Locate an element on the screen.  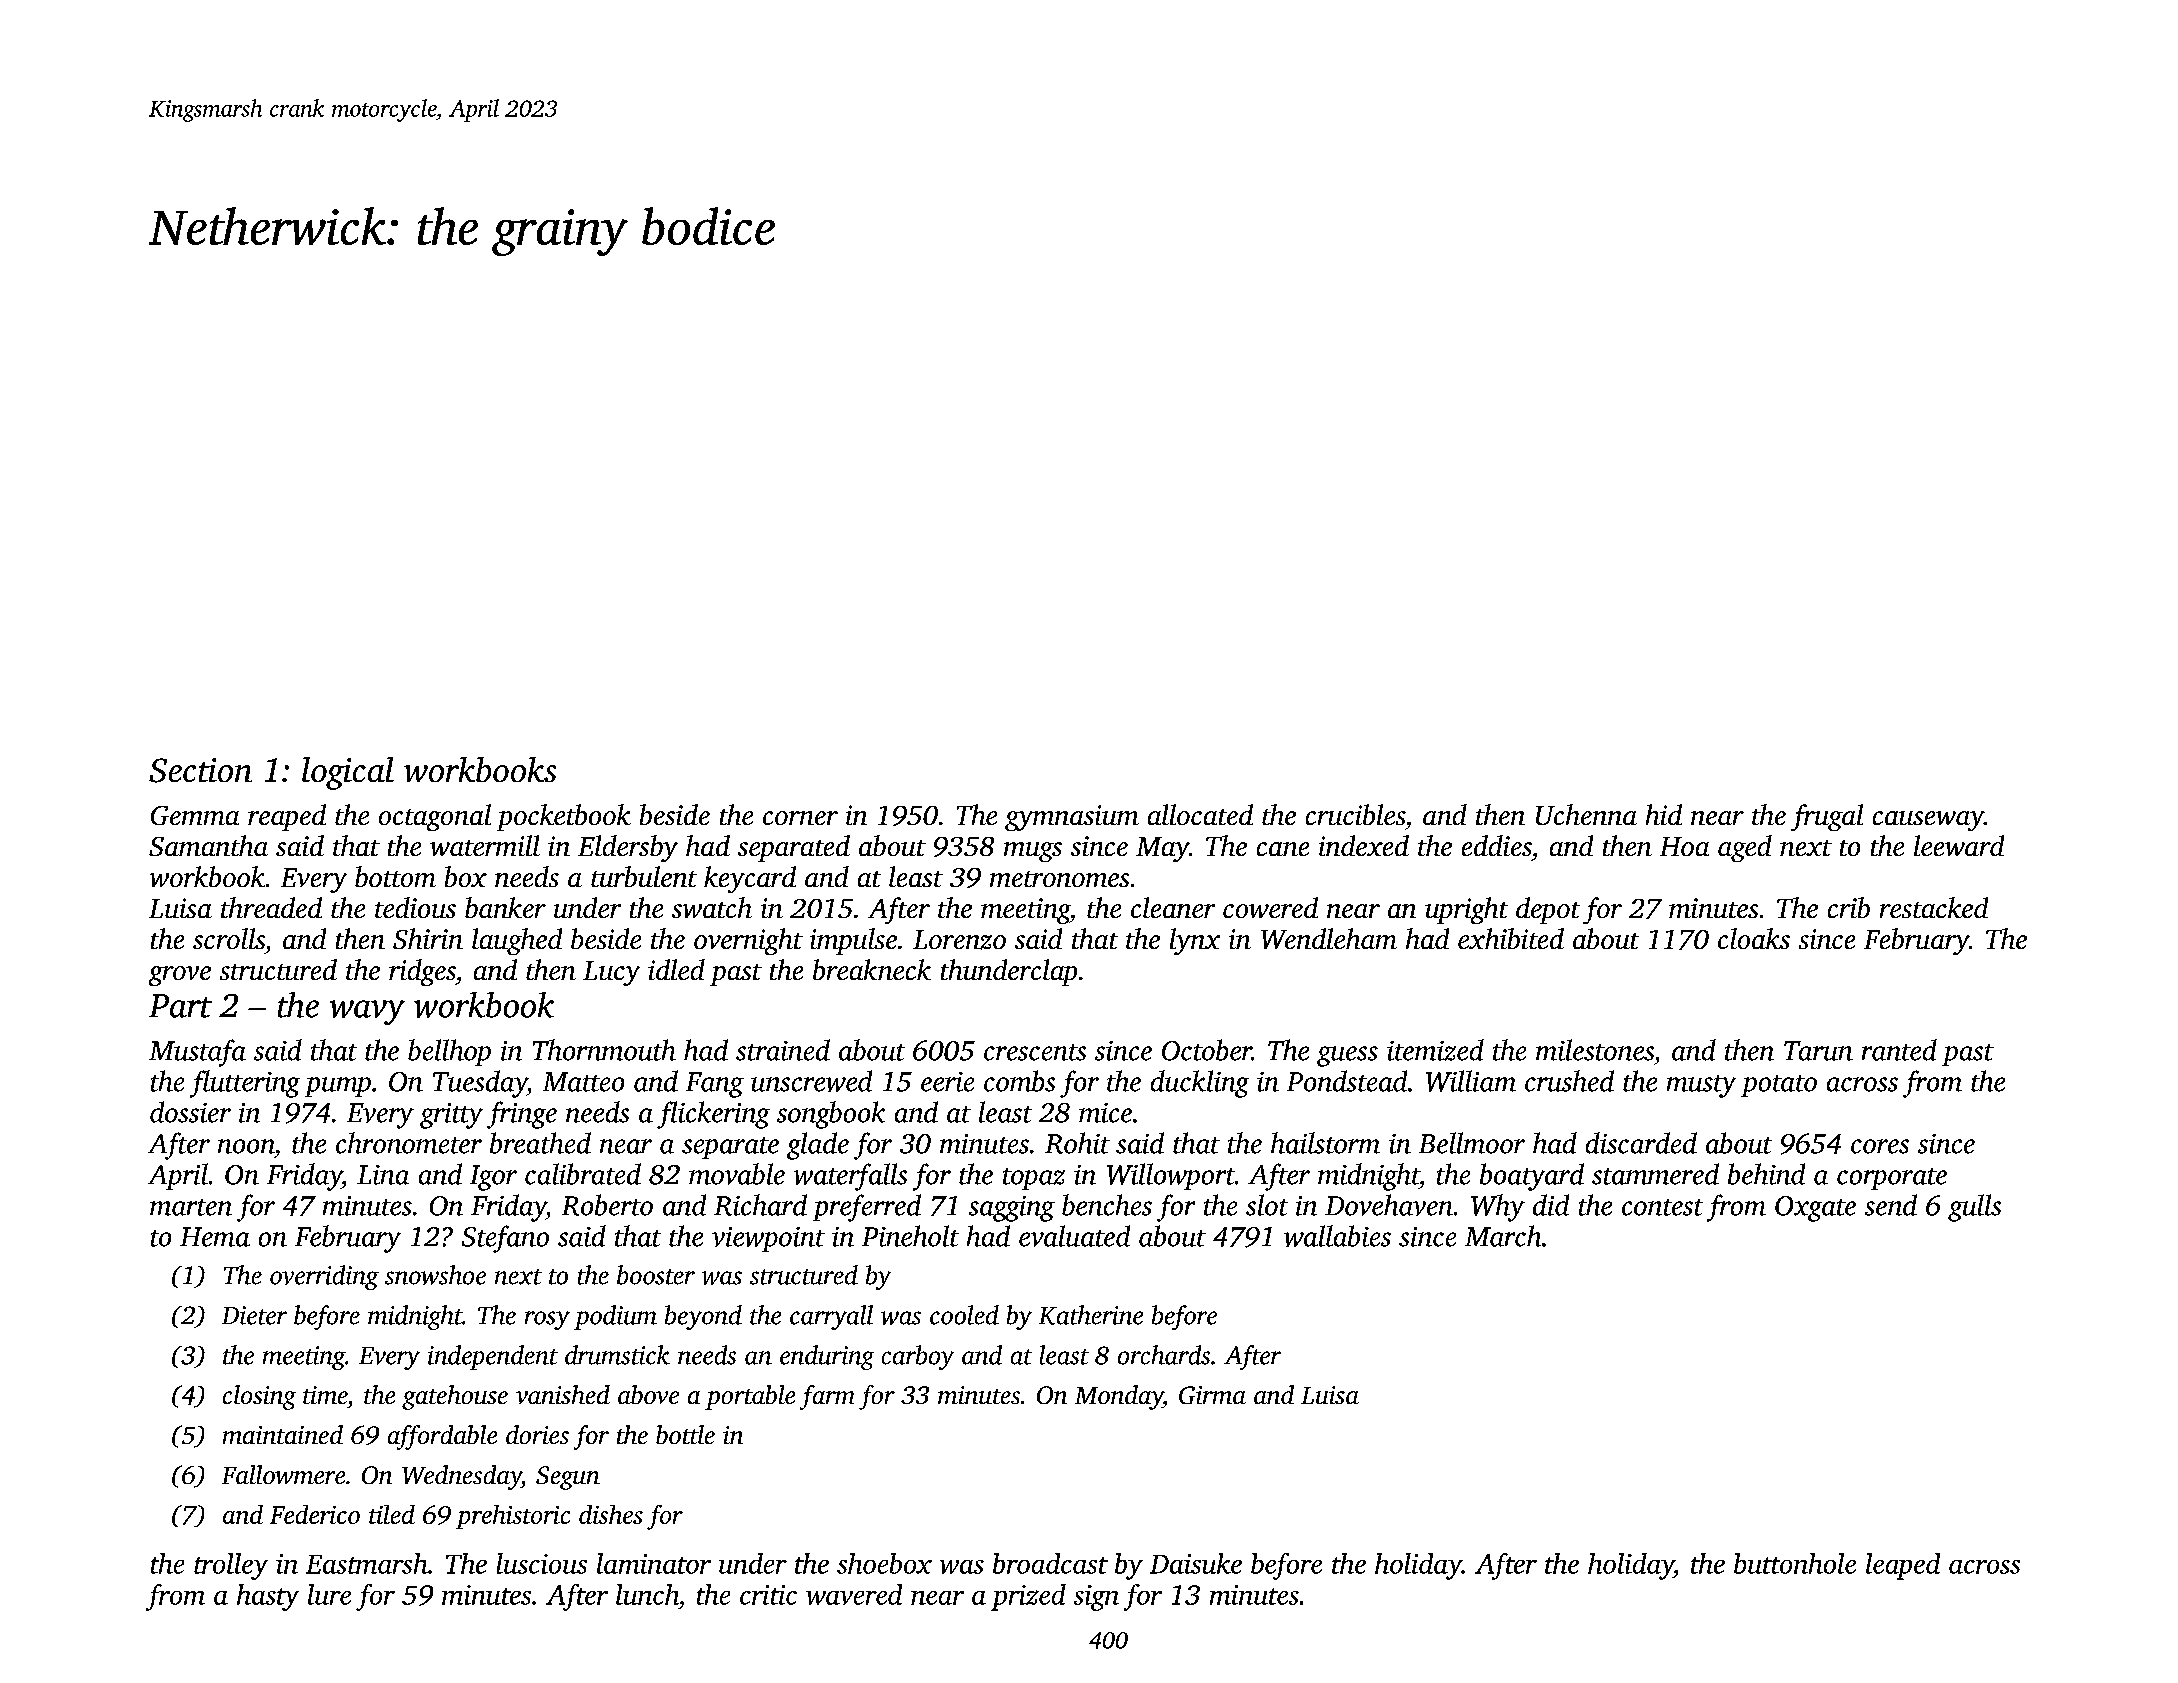
leaped is located at coordinates (1903, 1566).
